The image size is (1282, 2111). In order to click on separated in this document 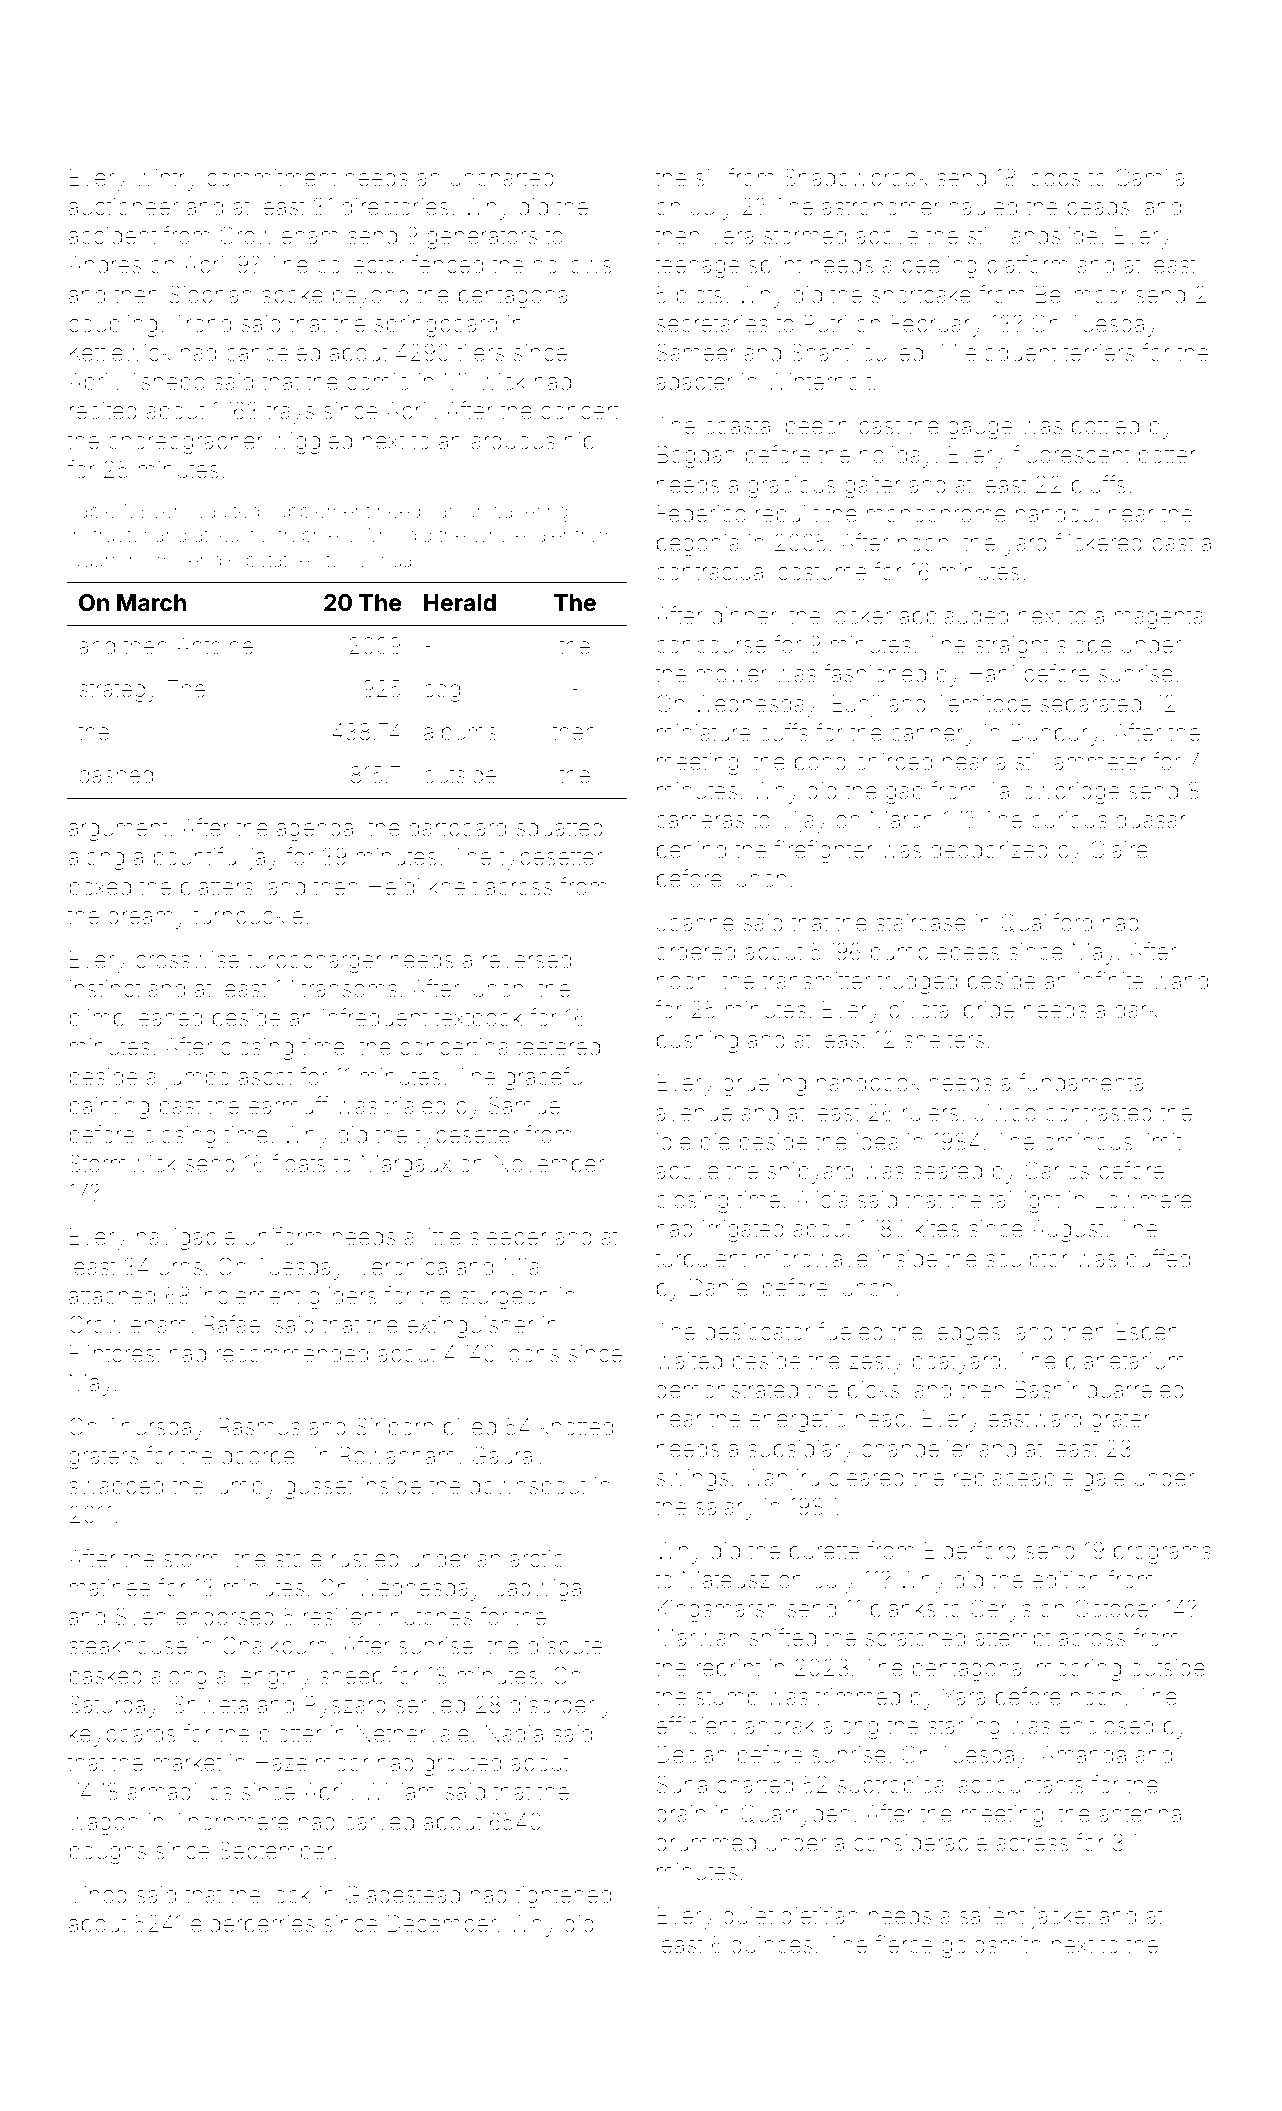, I will do `click(1090, 706)`.
